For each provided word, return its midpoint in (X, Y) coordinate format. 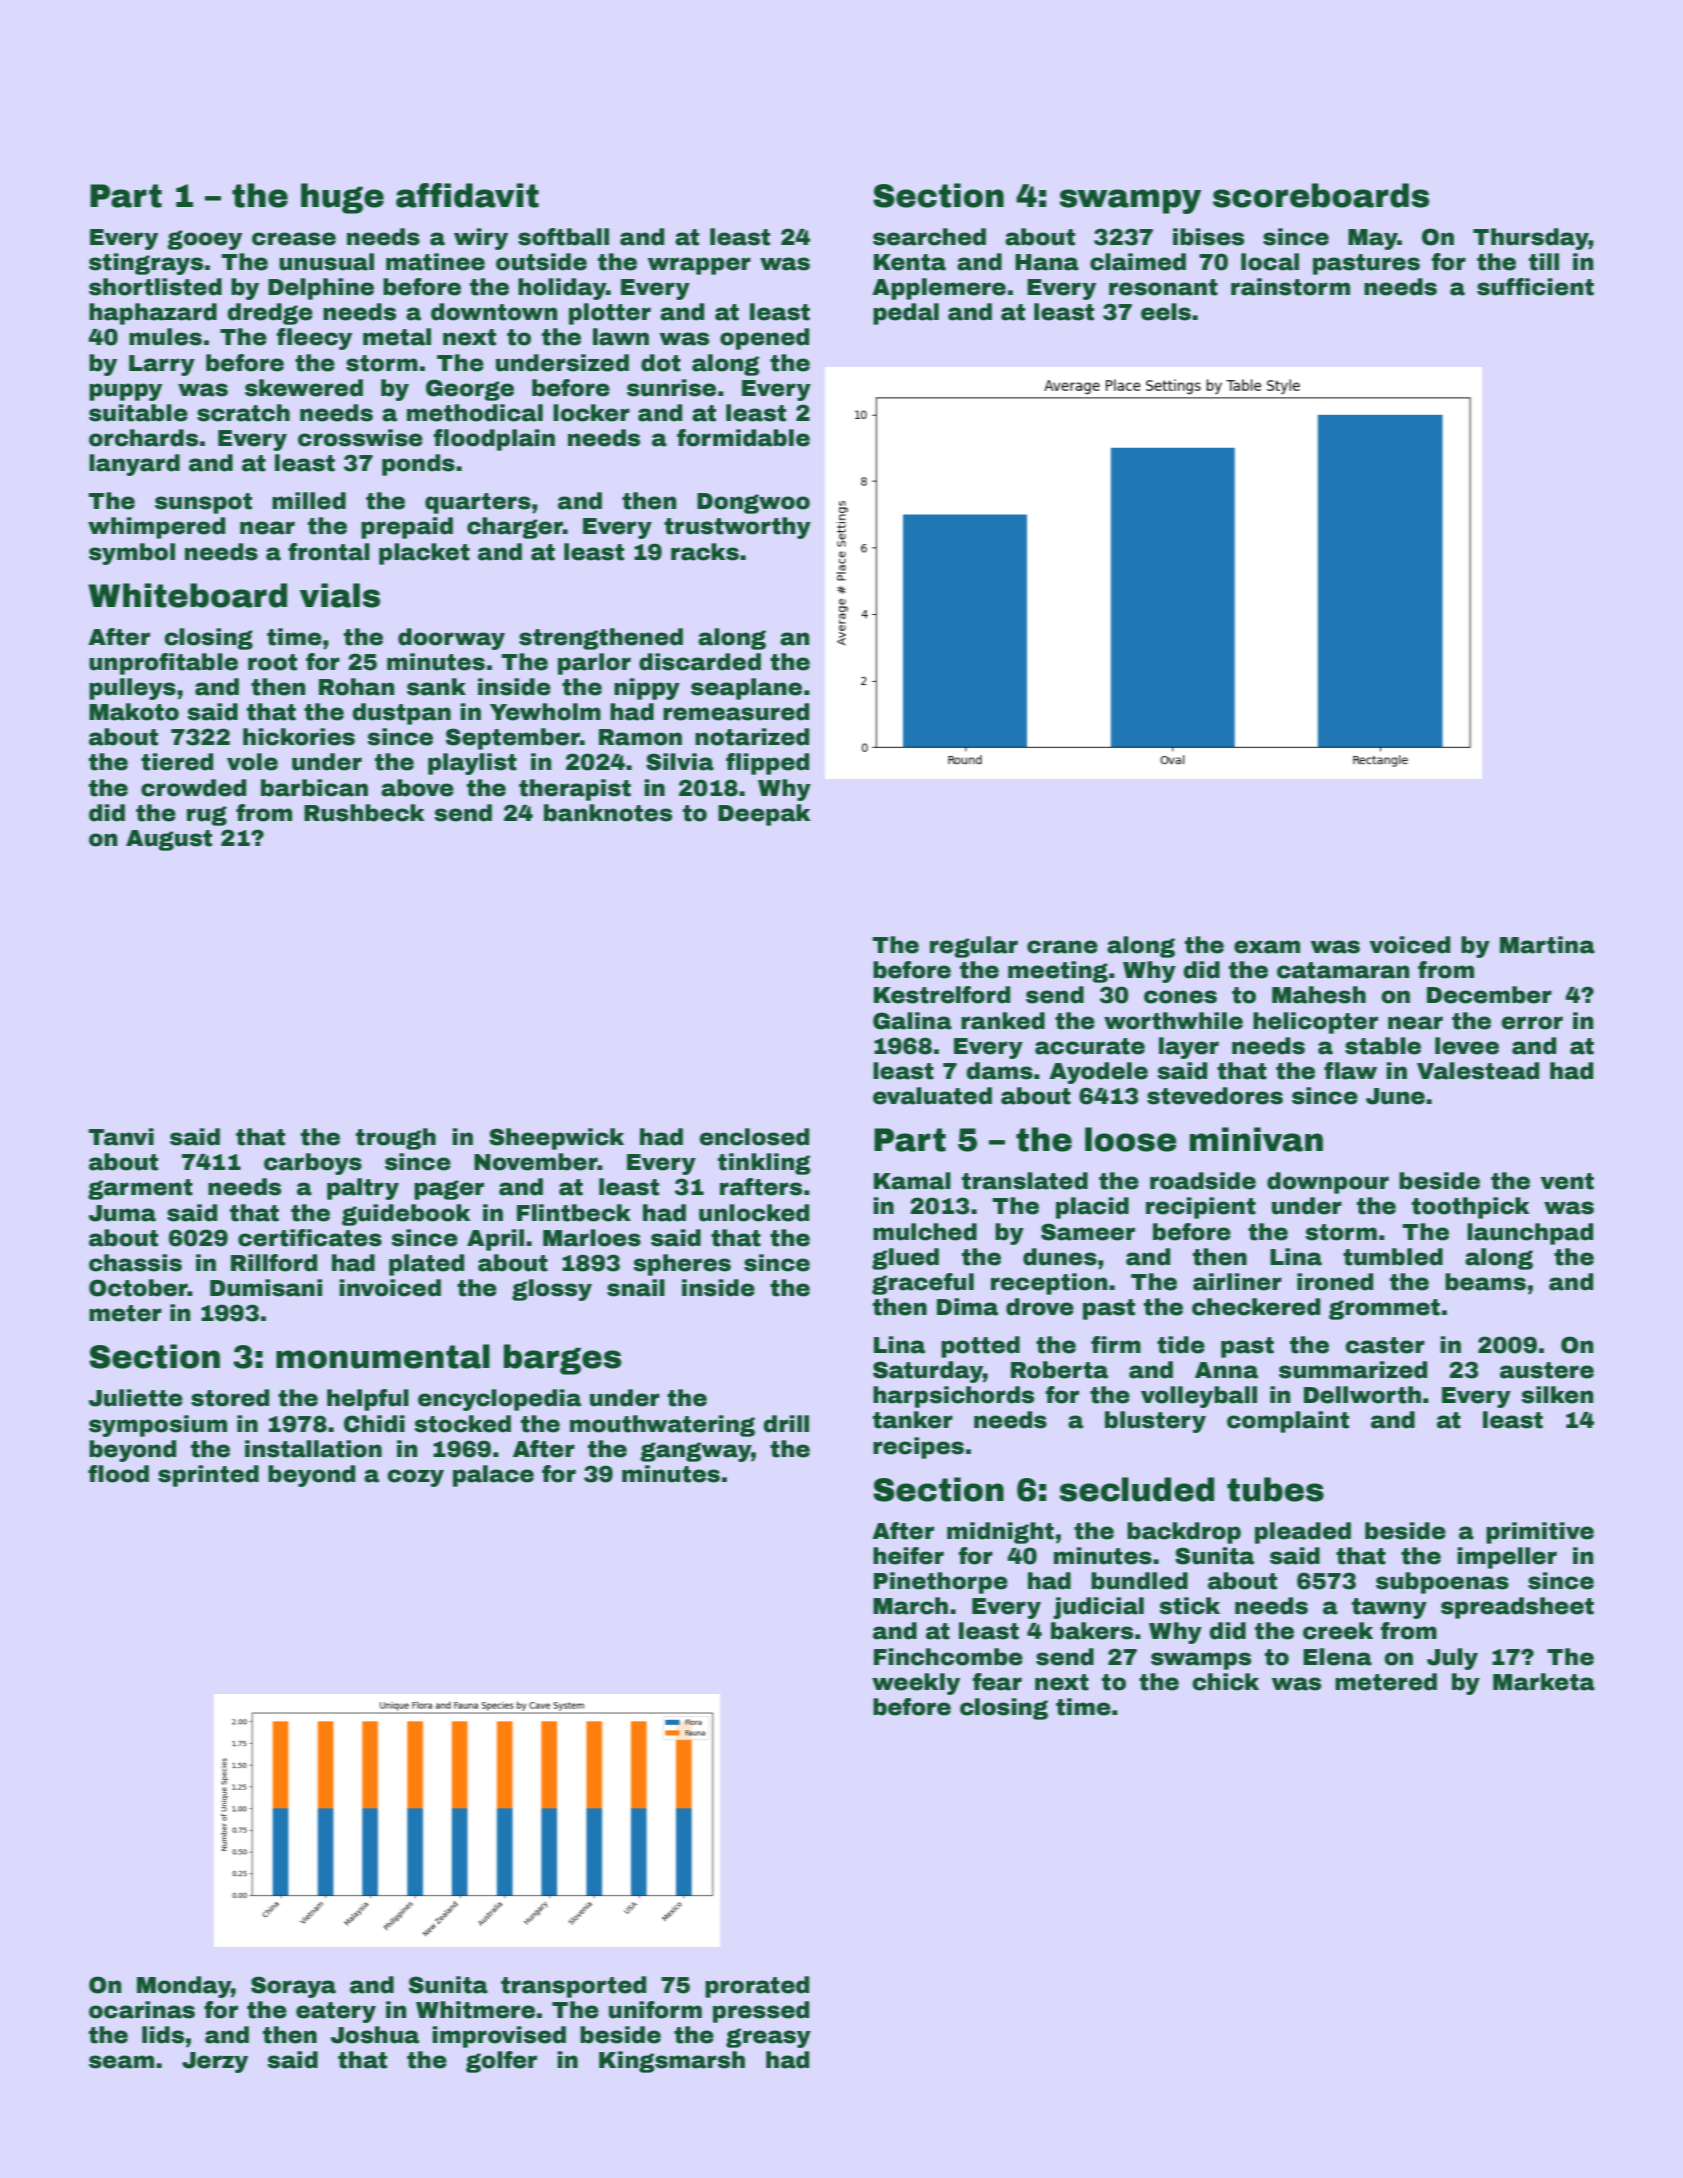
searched (929, 237)
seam (121, 2062)
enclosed (754, 1137)
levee (1467, 1046)
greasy (768, 2038)
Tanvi (121, 1137)
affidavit (467, 195)
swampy (1130, 201)
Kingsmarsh (672, 2062)
